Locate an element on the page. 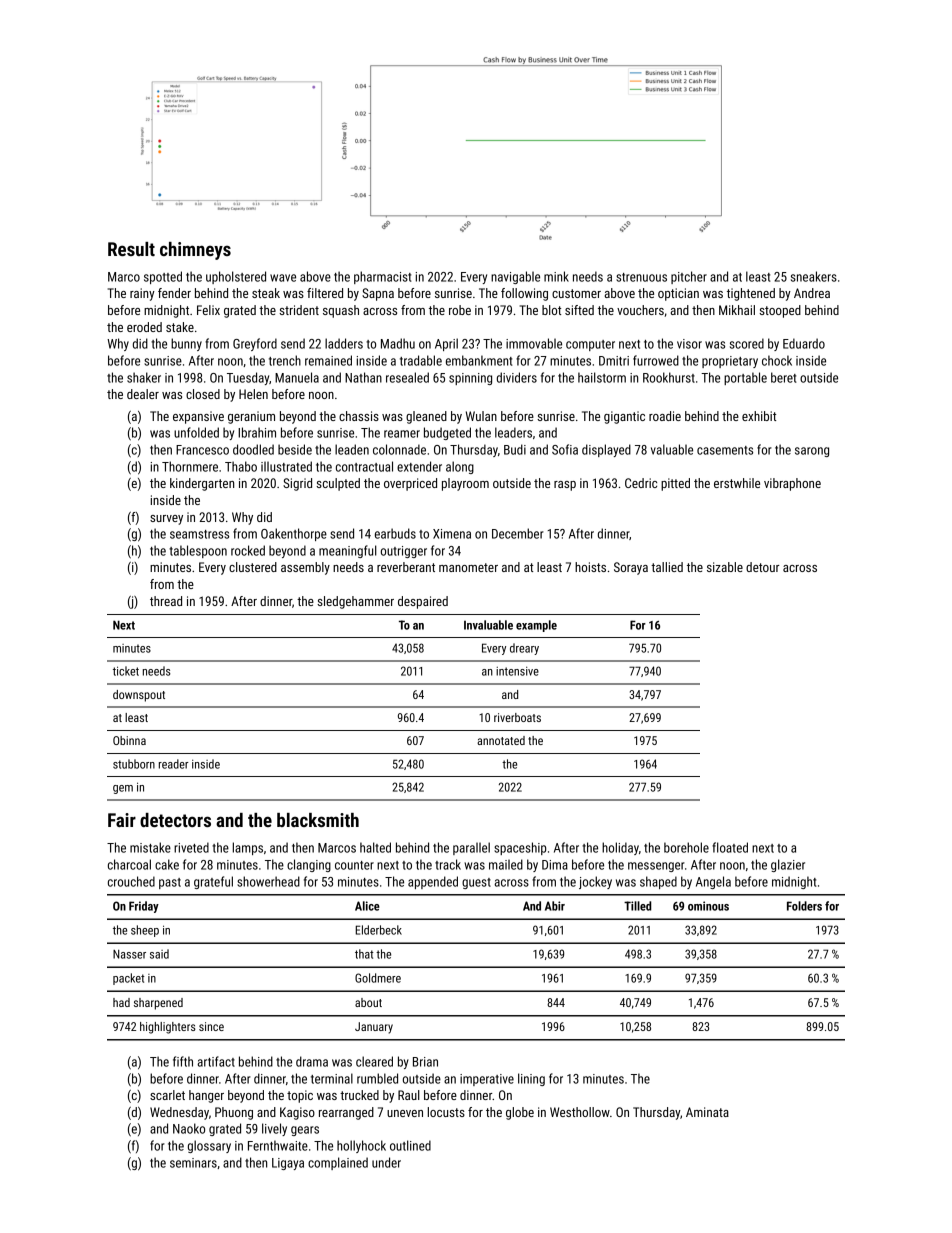  glazier is located at coordinates (788, 865).
